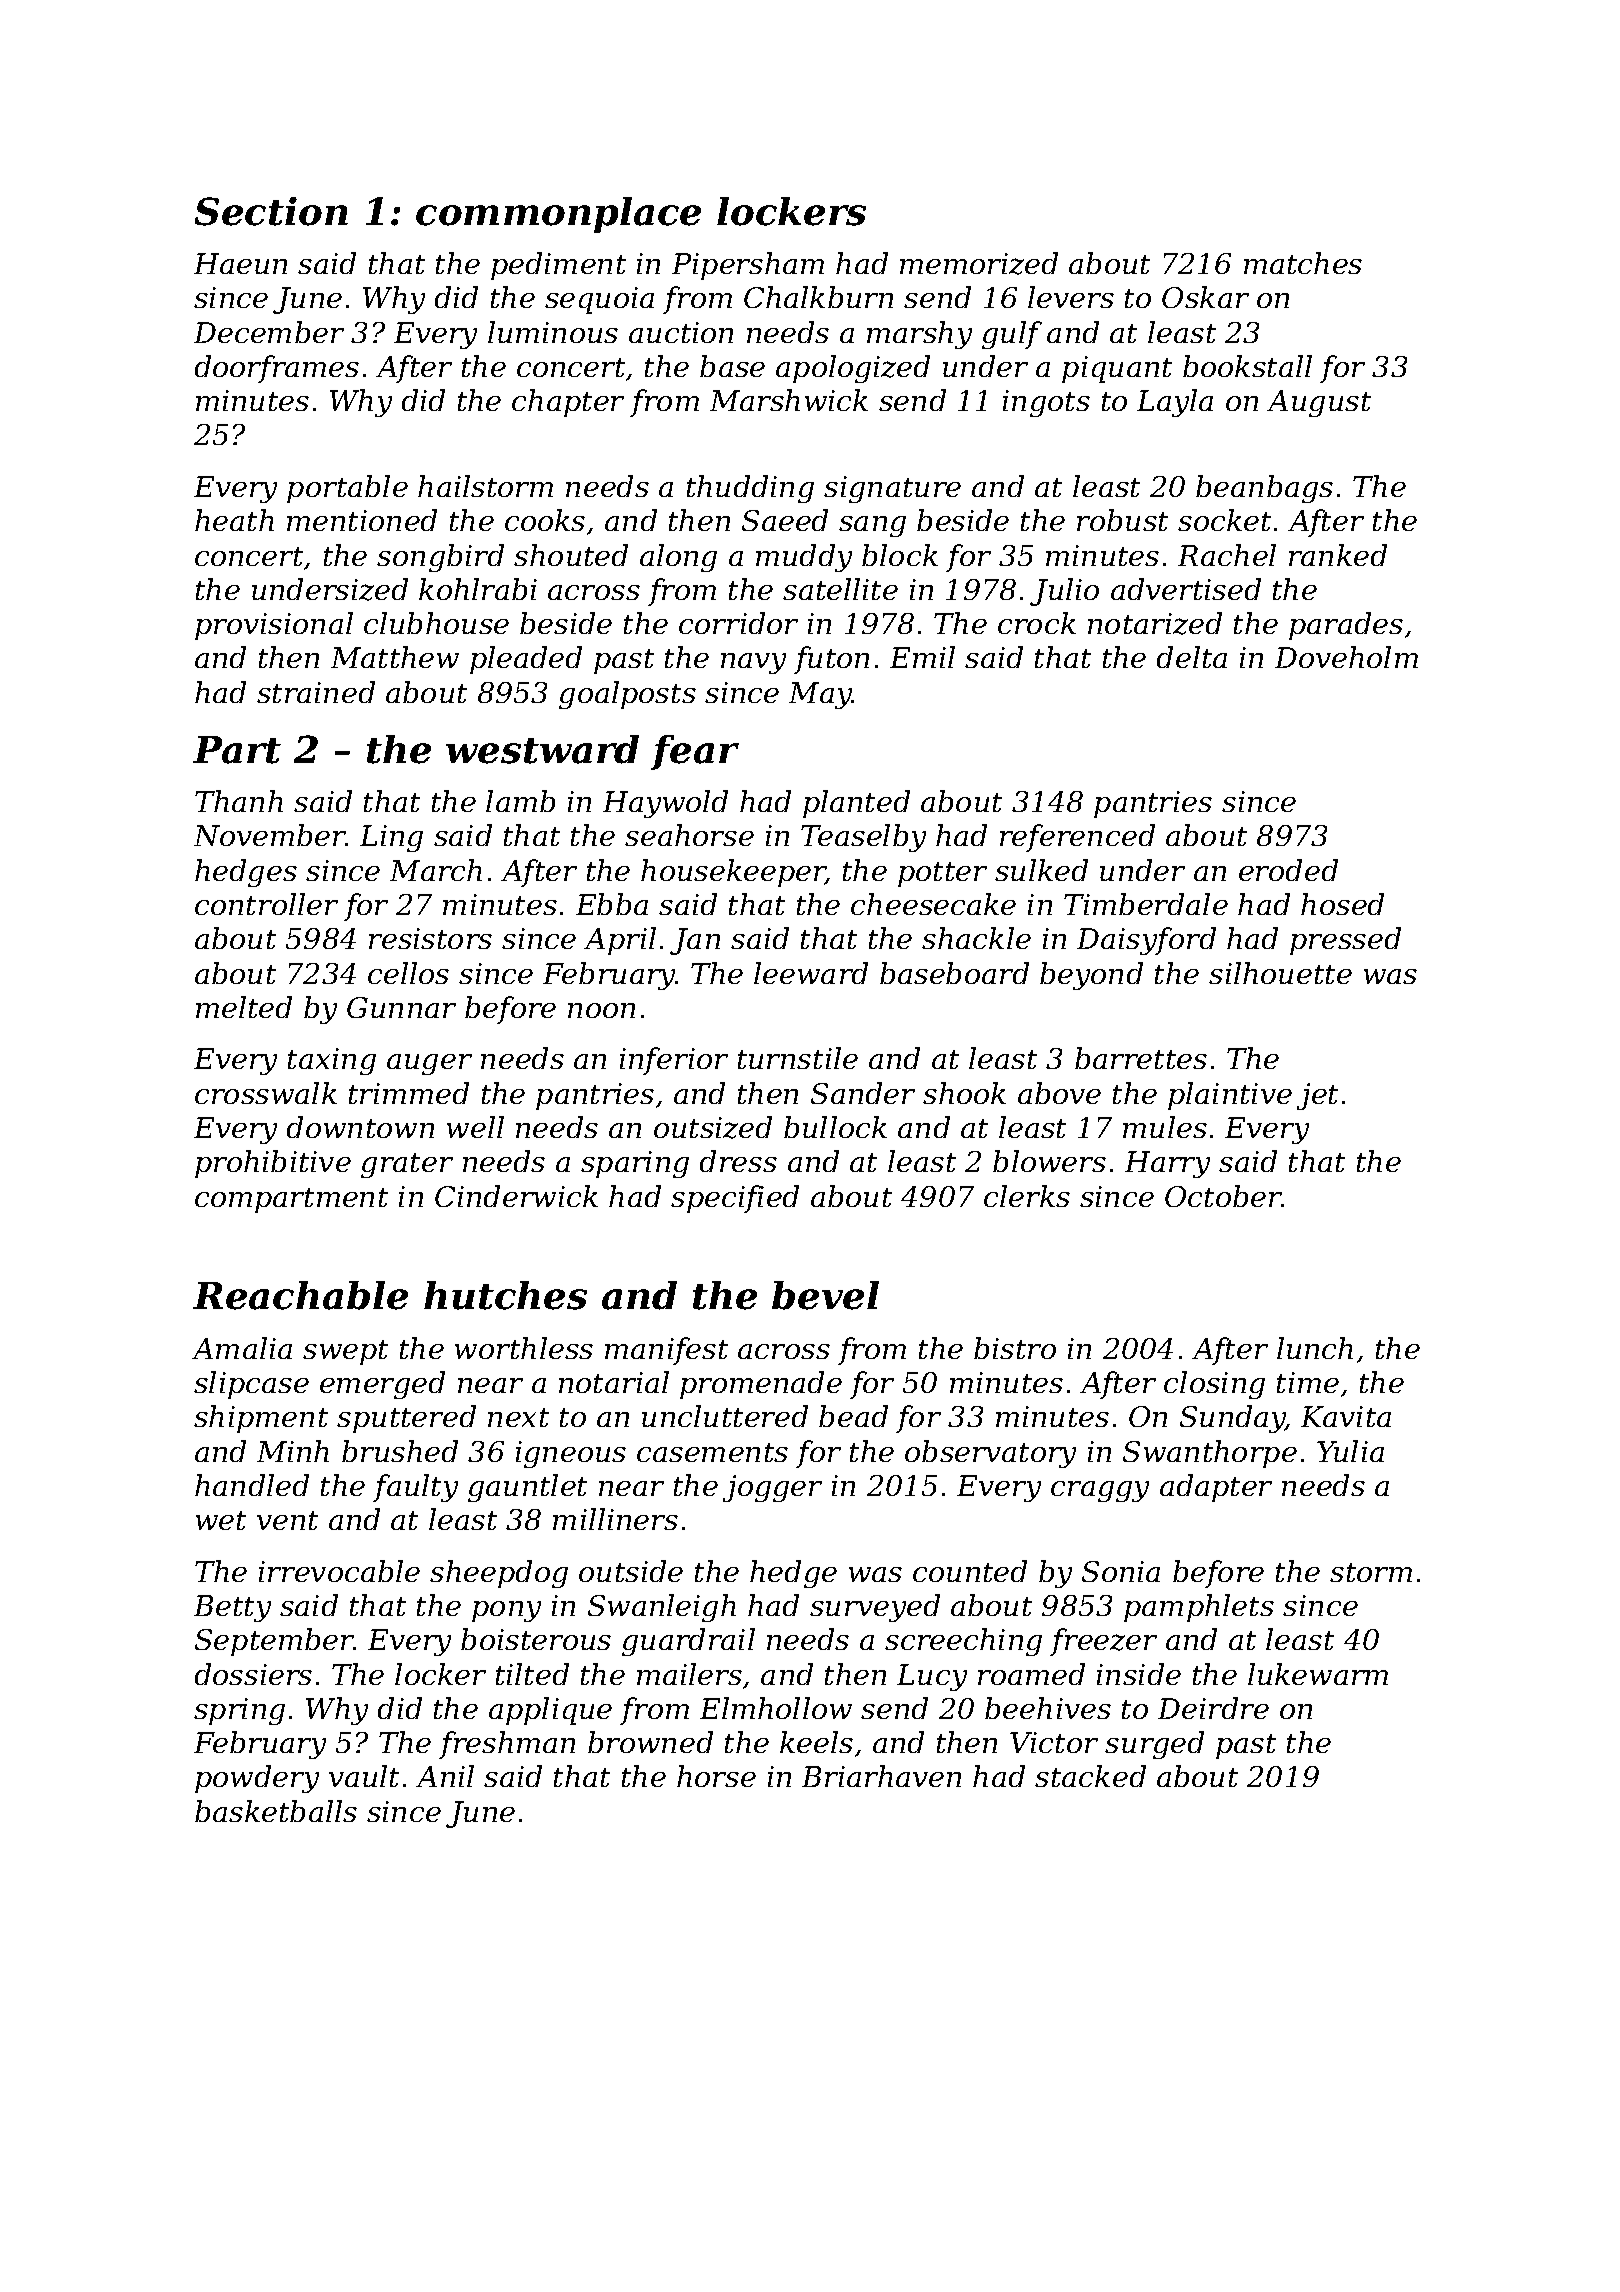 This screenshot has width=1620, height=2292. What do you see at coordinates (1338, 555) in the screenshot?
I see `ranked` at bounding box center [1338, 555].
